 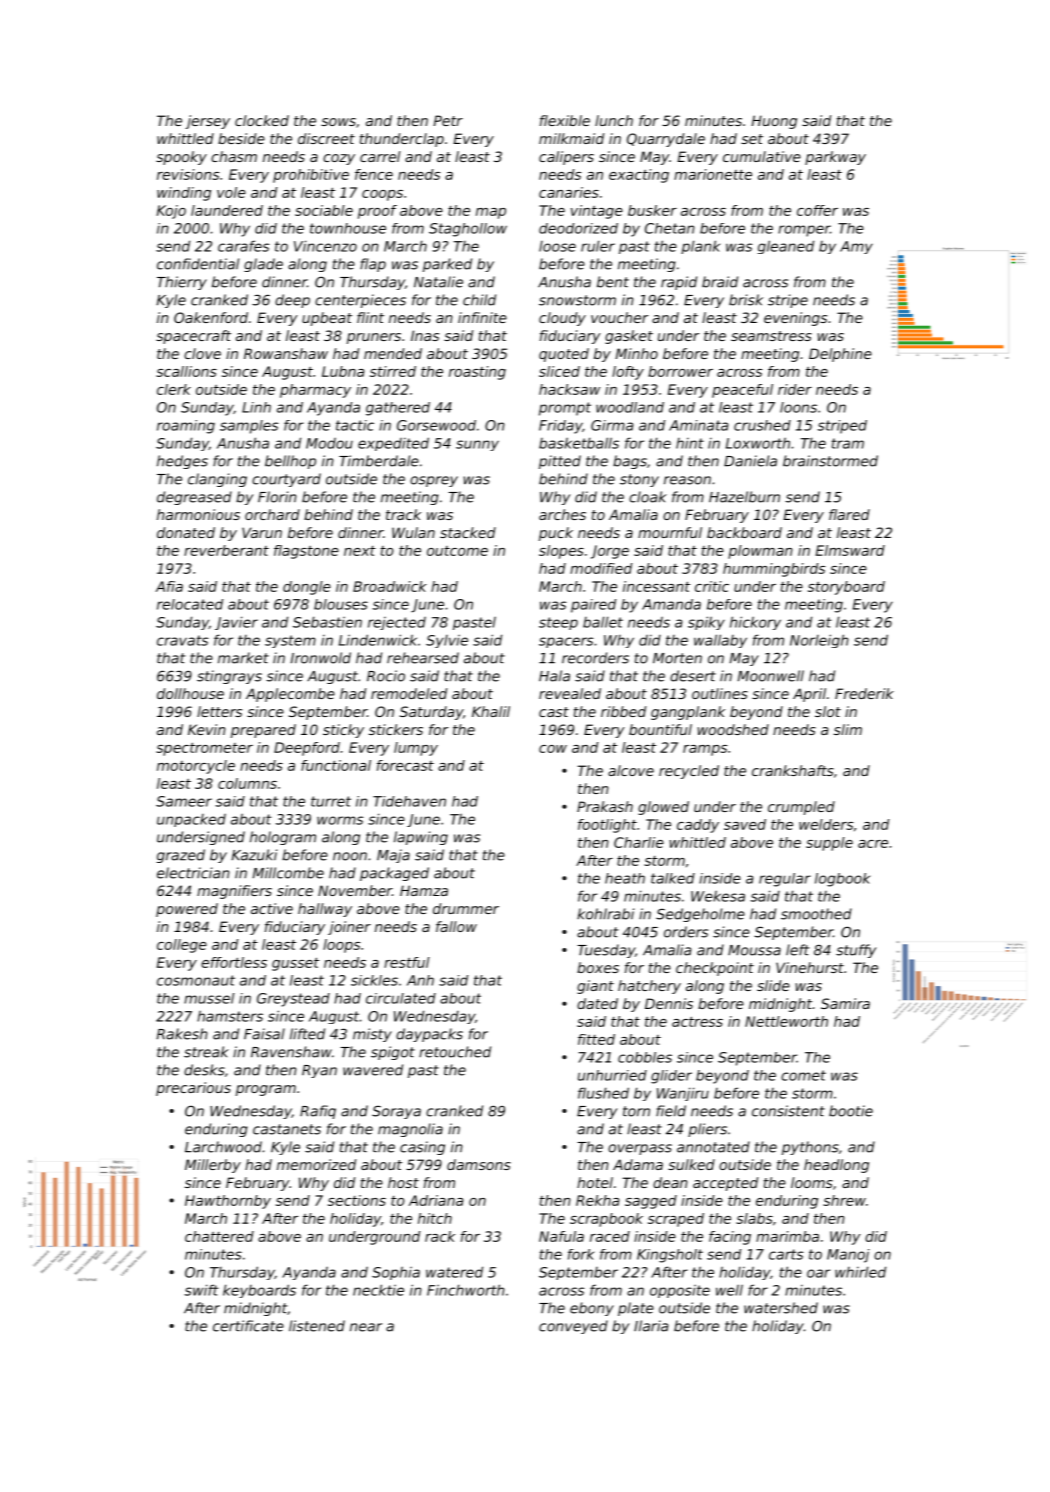 What do you see at coordinates (774, 122) in the image?
I see `Huong` at bounding box center [774, 122].
